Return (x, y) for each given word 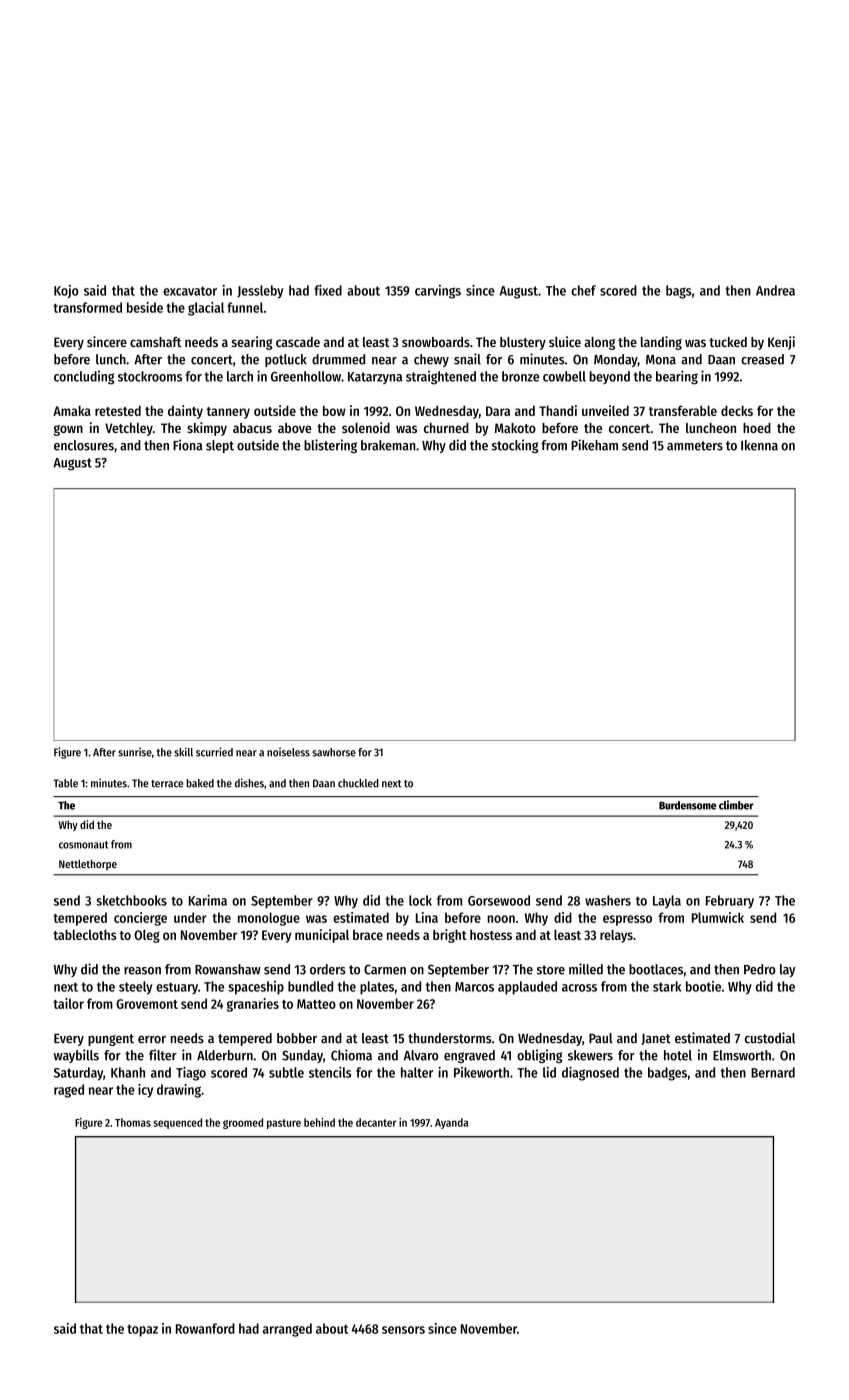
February (730, 902)
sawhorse (334, 752)
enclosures (84, 445)
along (599, 343)
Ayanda (451, 1123)
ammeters (695, 446)
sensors (403, 1330)
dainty (185, 412)
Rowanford (205, 1328)
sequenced (177, 1123)
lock (420, 900)
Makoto (515, 428)
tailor (68, 1003)
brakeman (388, 445)
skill (183, 752)
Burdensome (688, 805)
